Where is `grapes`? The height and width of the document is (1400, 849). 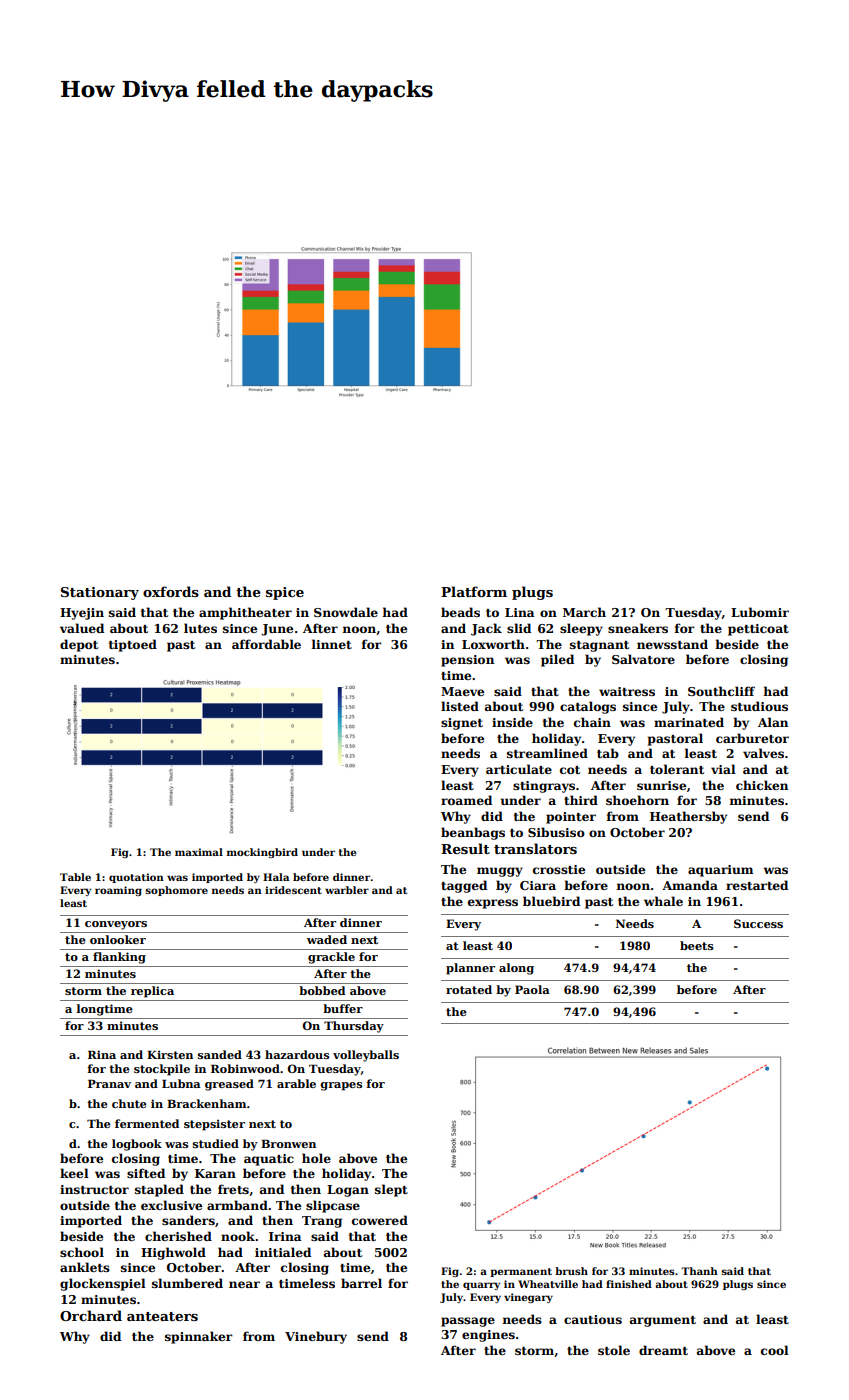
grapes is located at coordinates (341, 1086).
